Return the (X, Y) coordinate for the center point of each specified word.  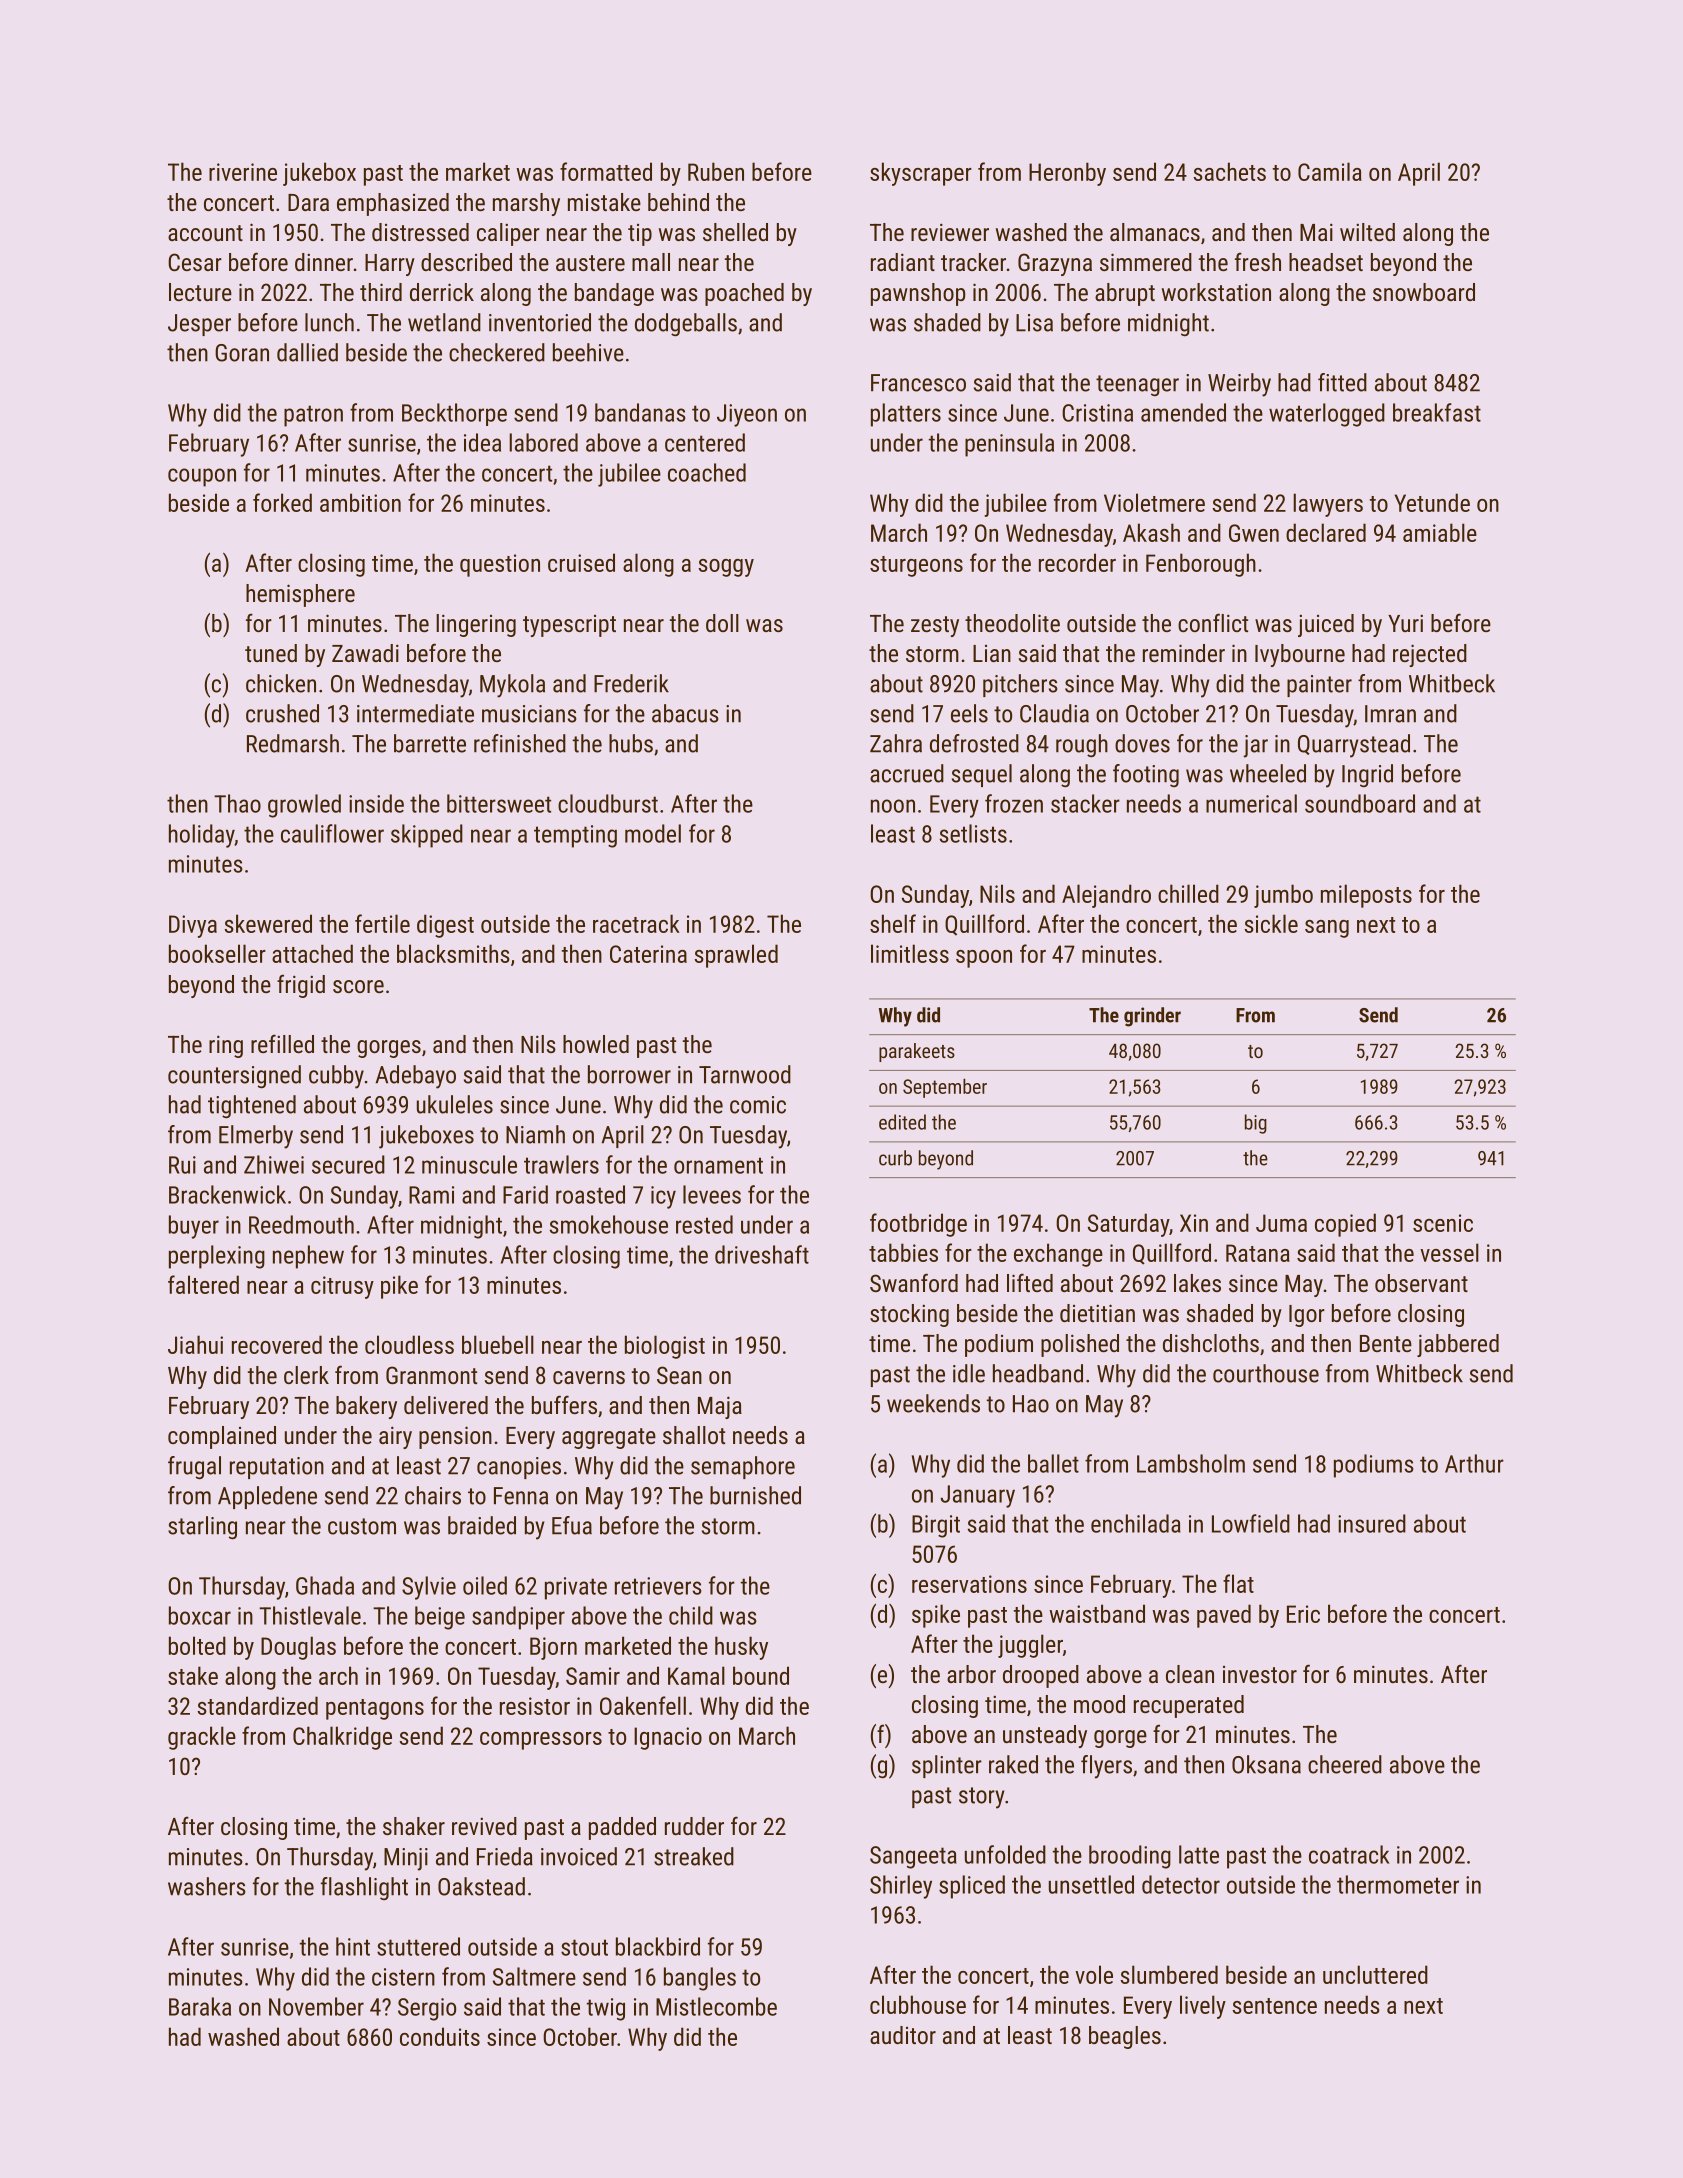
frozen (1014, 803)
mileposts (1366, 896)
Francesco (918, 383)
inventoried (540, 322)
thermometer (1398, 1884)
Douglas (298, 1648)
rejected (1430, 655)
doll (722, 623)
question (500, 565)
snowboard (1424, 292)
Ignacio (668, 1738)
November (316, 2006)
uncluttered (1375, 1974)
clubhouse (918, 2004)
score (358, 986)
